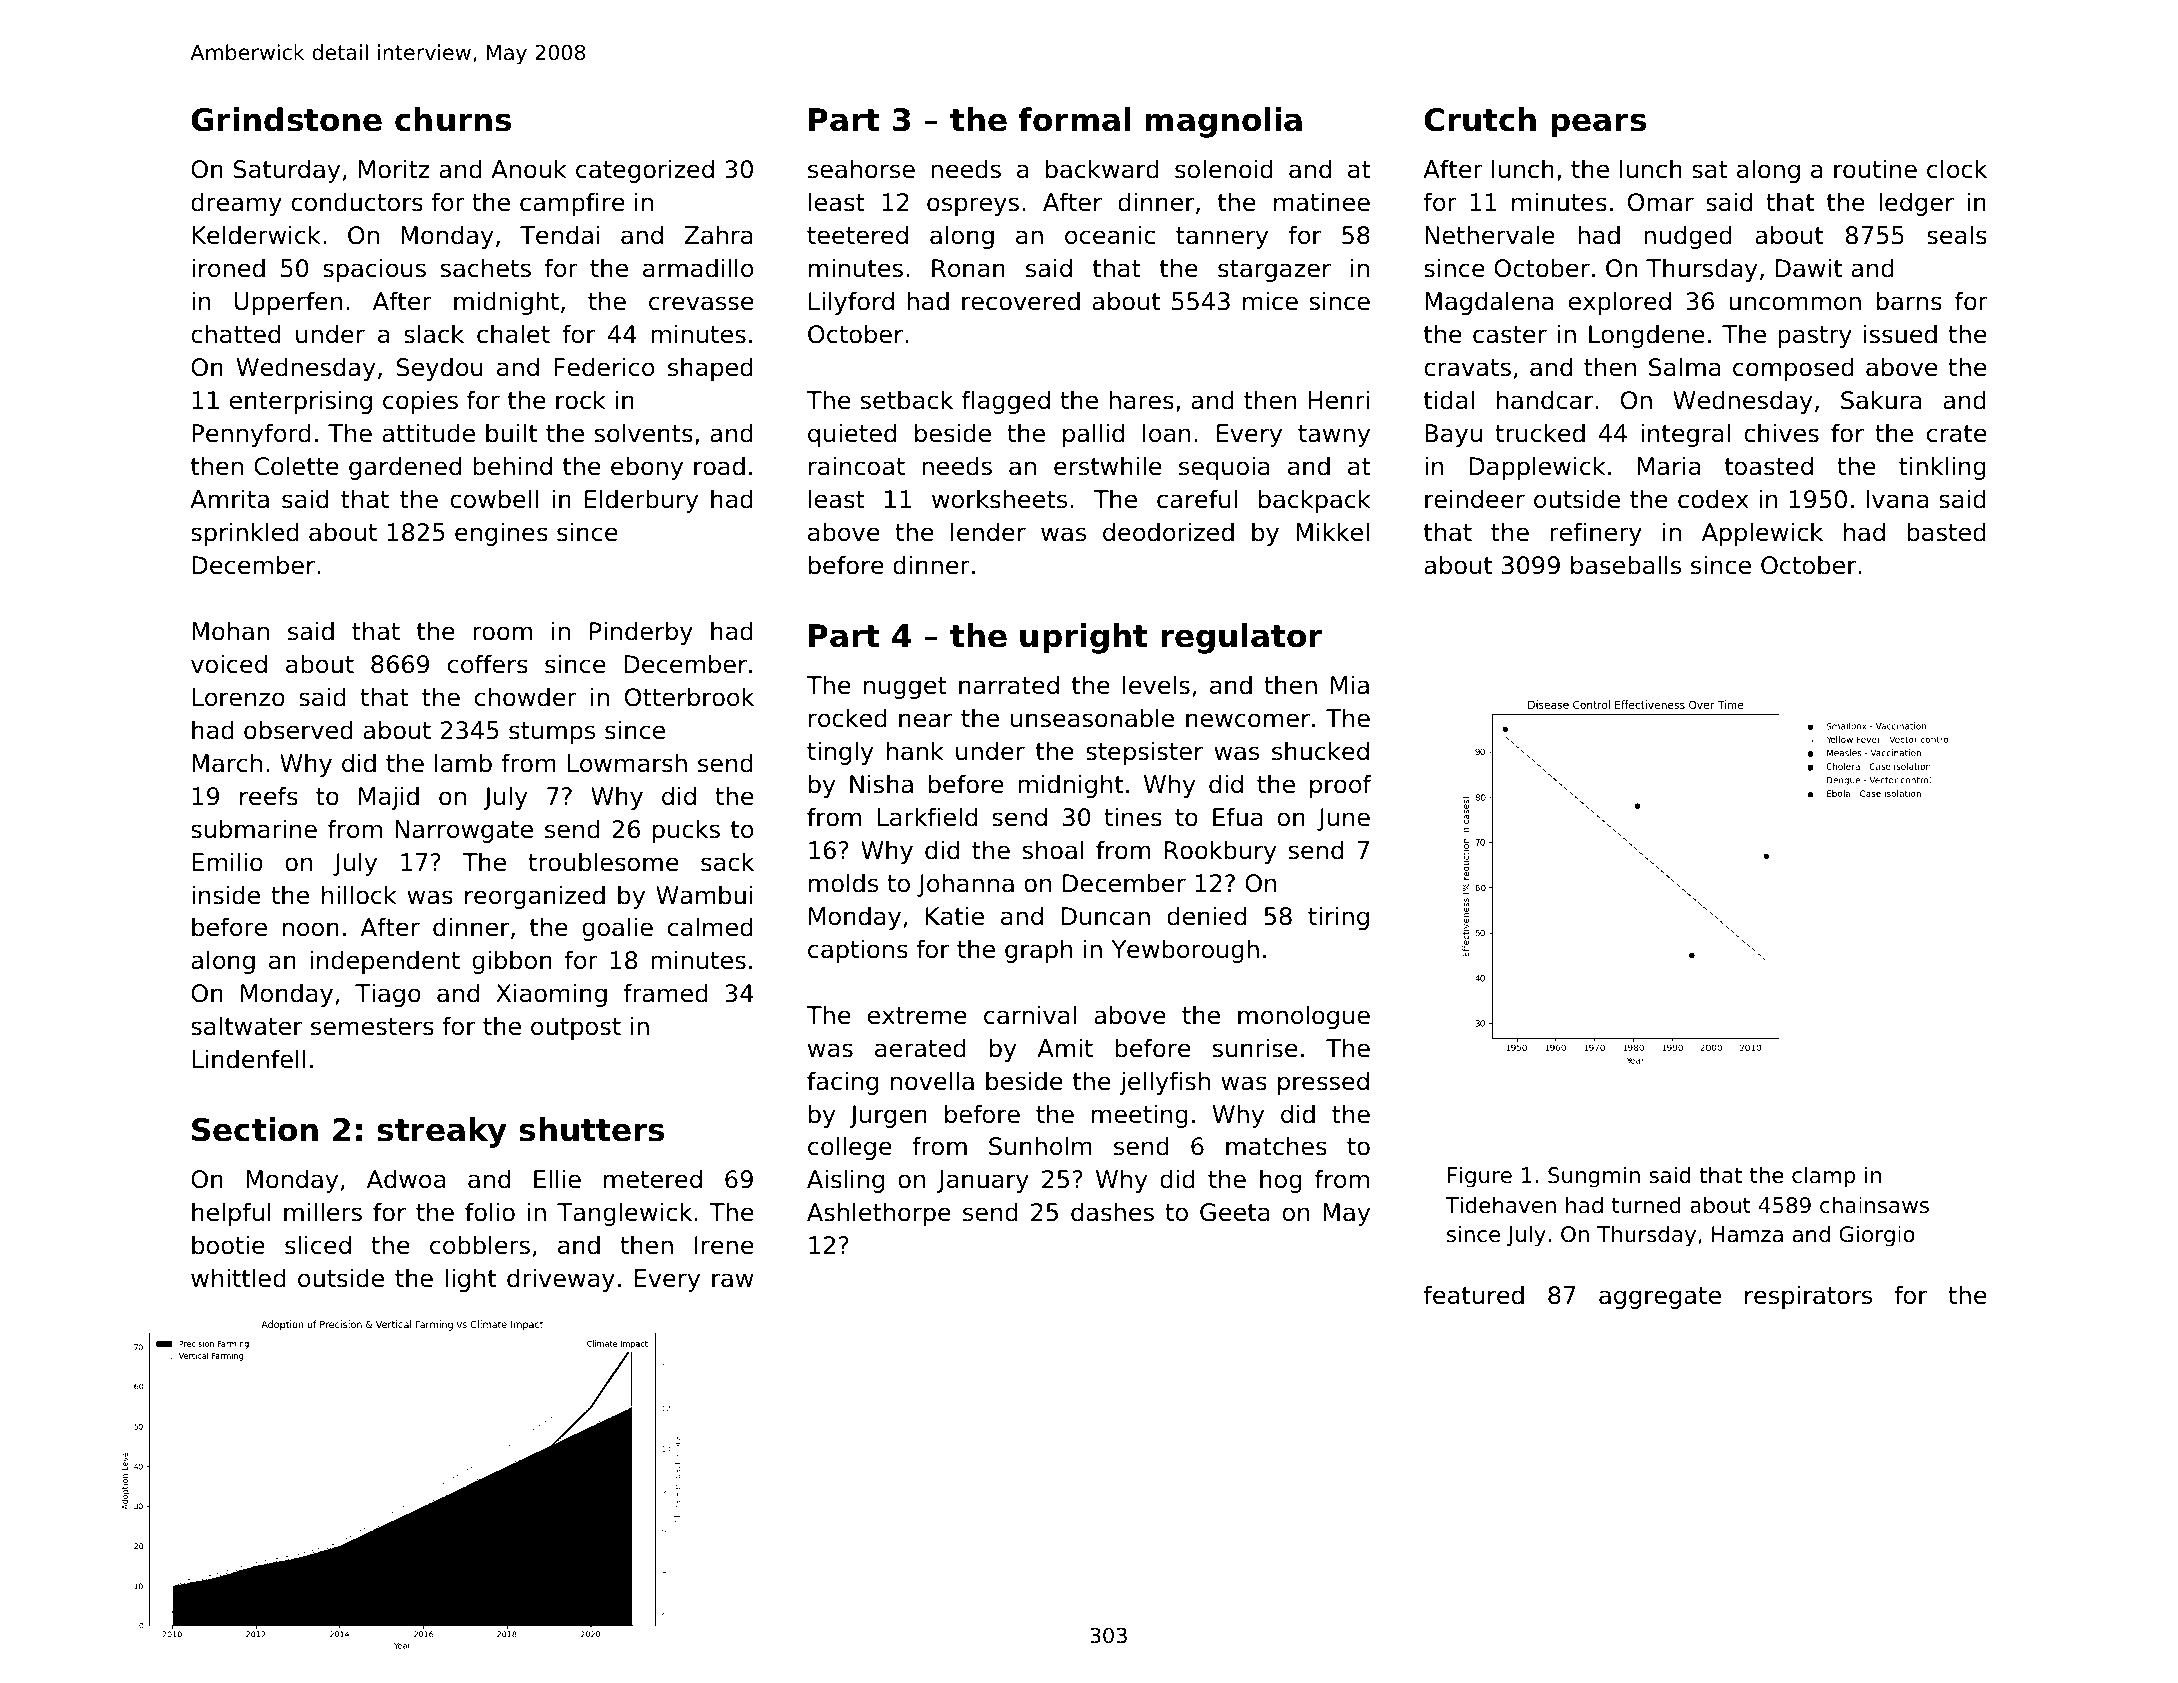 The height and width of the screenshot is (1683, 2178). I want to click on near, so click(925, 720).
